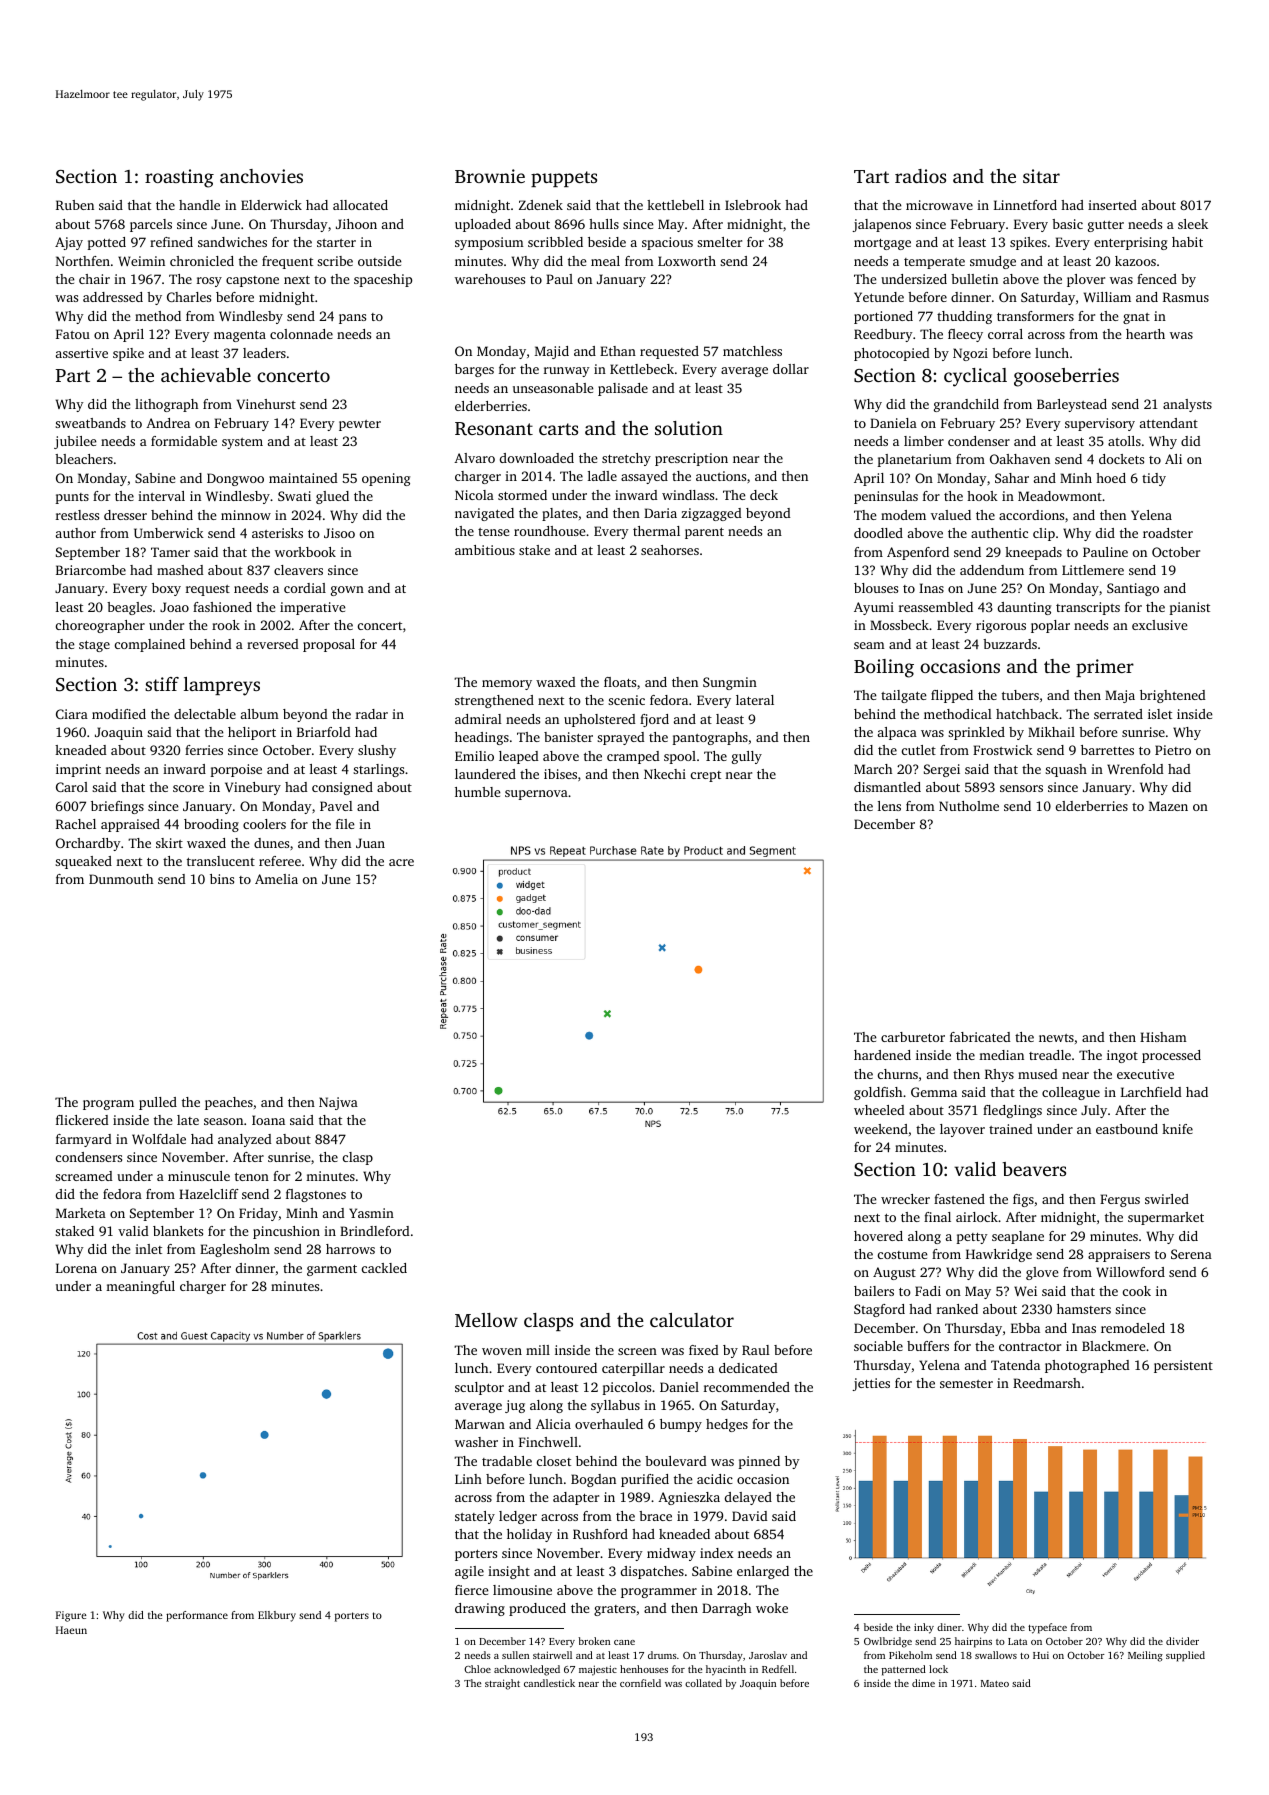 The height and width of the screenshot is (1795, 1269). I want to click on Haeun, so click(71, 1630).
